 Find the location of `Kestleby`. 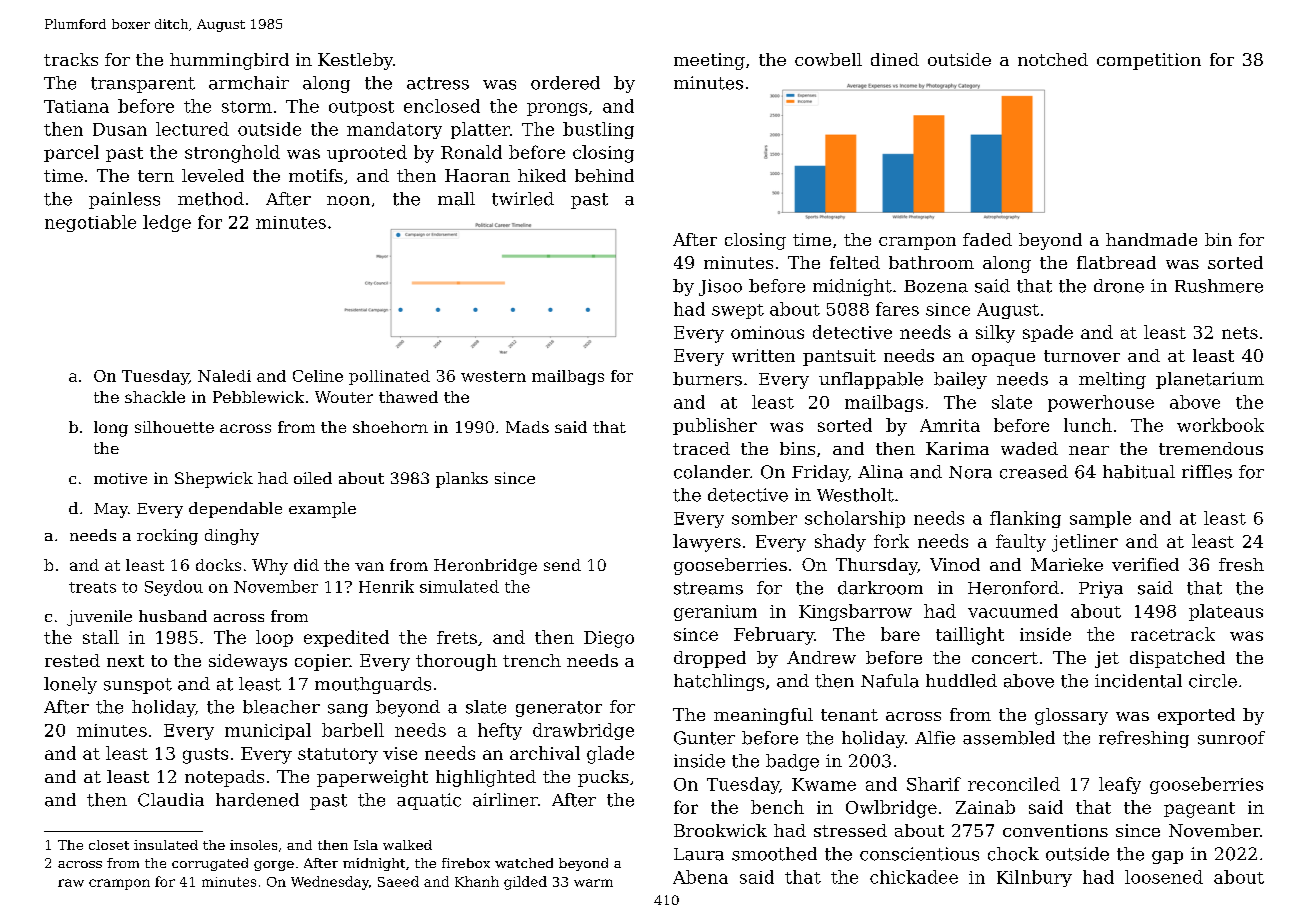

Kestleby is located at coordinates (355, 61).
